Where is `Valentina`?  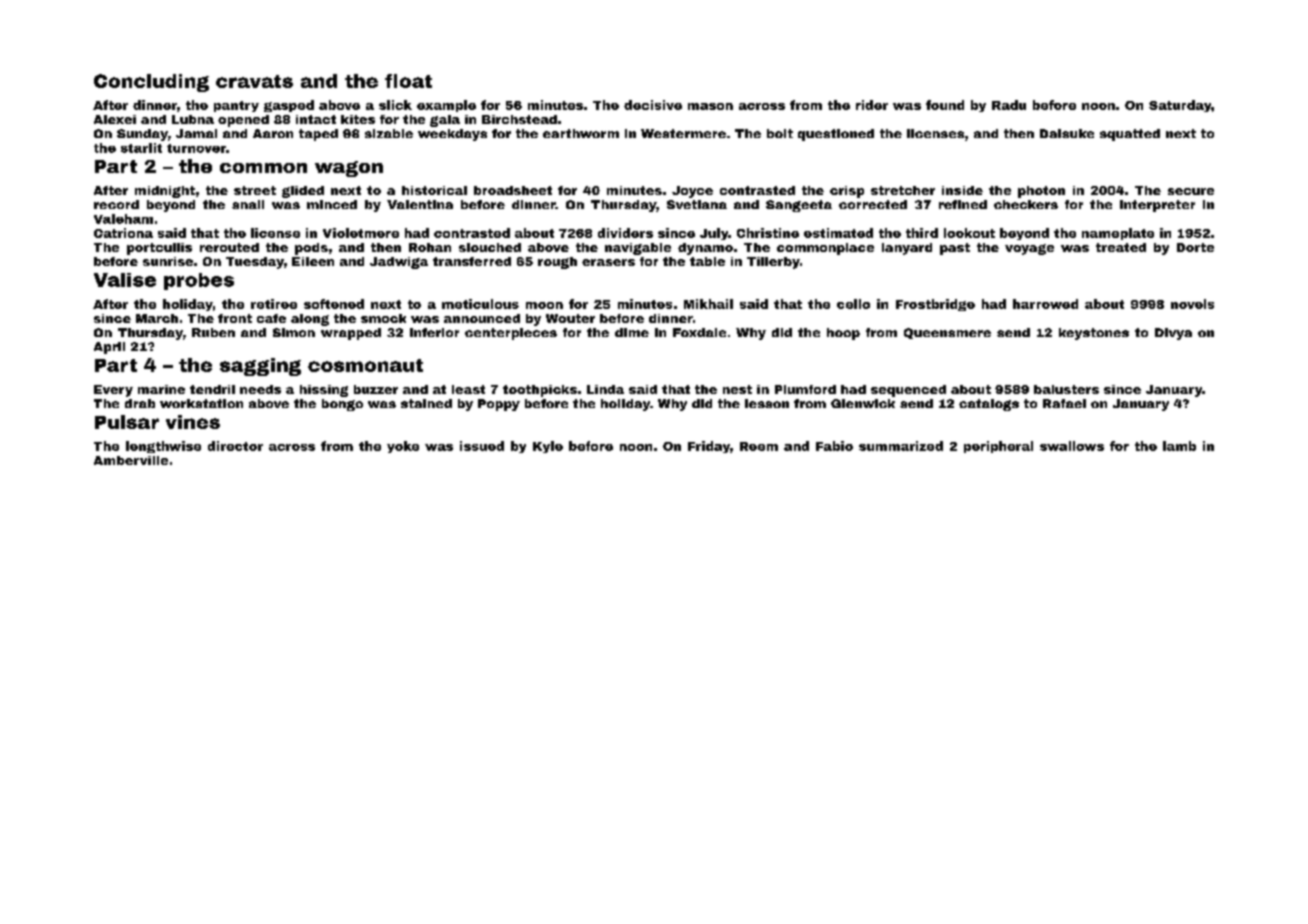 Valentina is located at coordinates (420, 204).
